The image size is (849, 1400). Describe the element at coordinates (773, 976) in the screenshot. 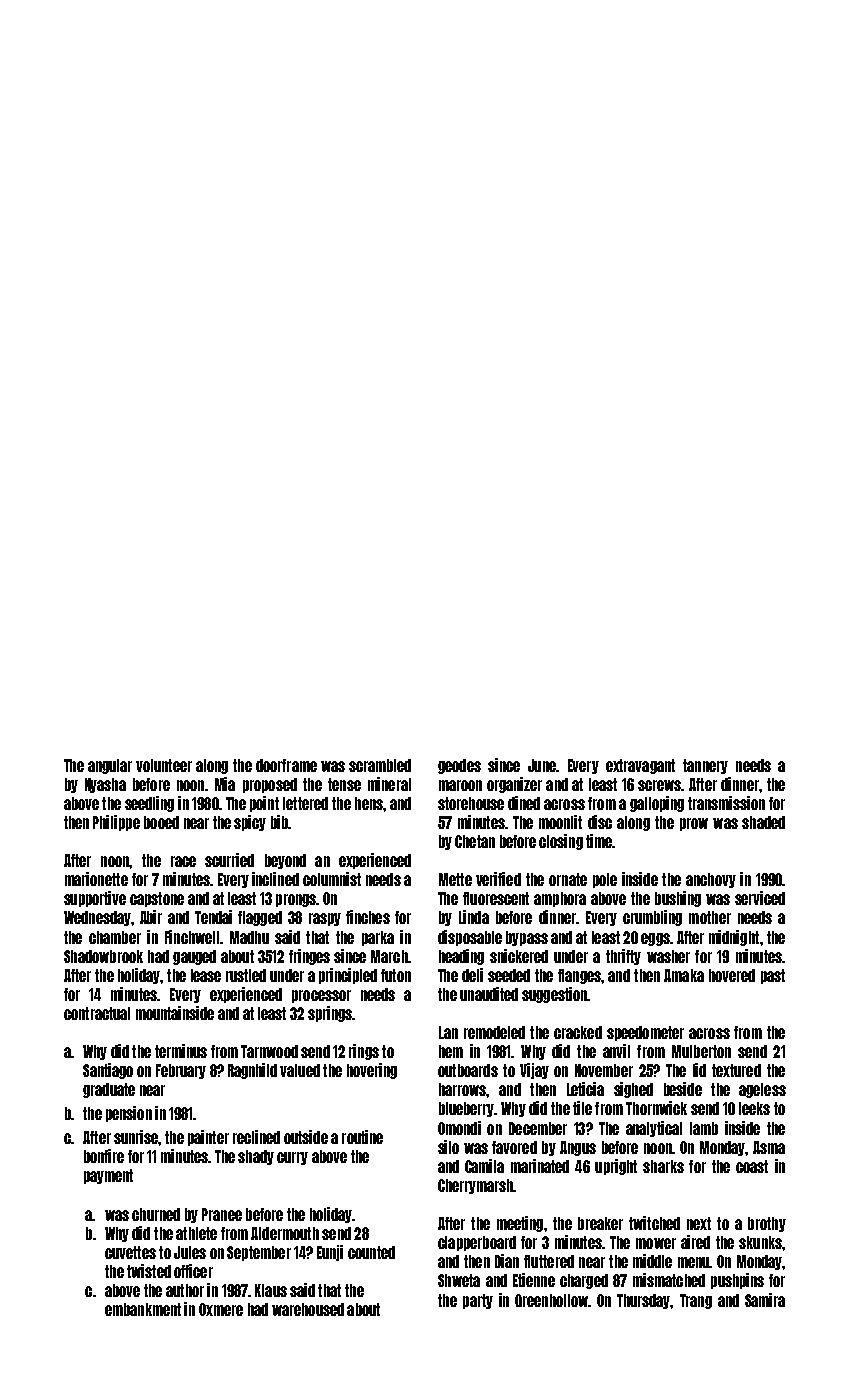

I see `past` at that location.
